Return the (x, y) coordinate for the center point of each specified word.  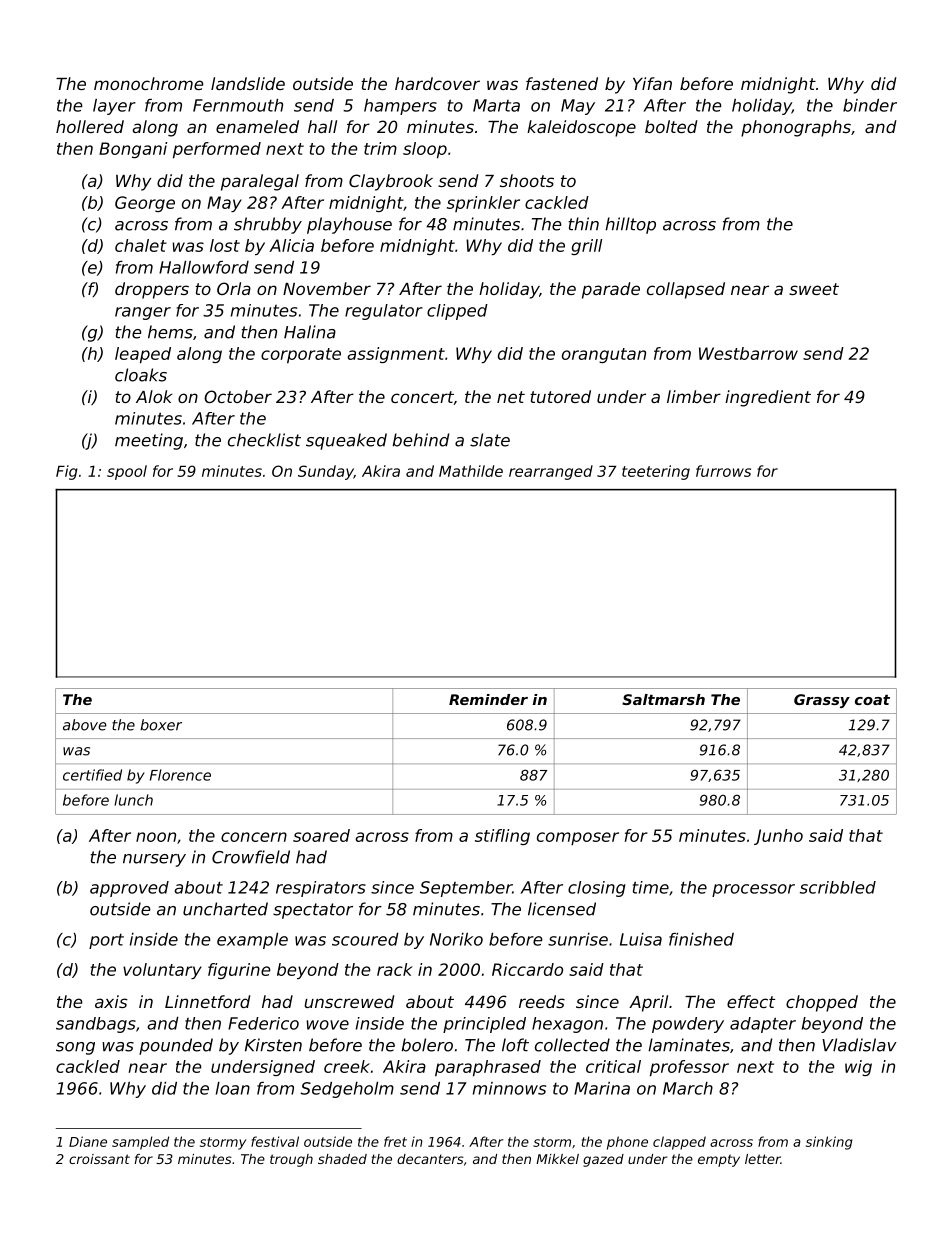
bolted (671, 126)
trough (291, 1160)
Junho (778, 837)
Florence (180, 775)
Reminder (488, 699)
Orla (234, 288)
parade (611, 290)
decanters (430, 1159)
